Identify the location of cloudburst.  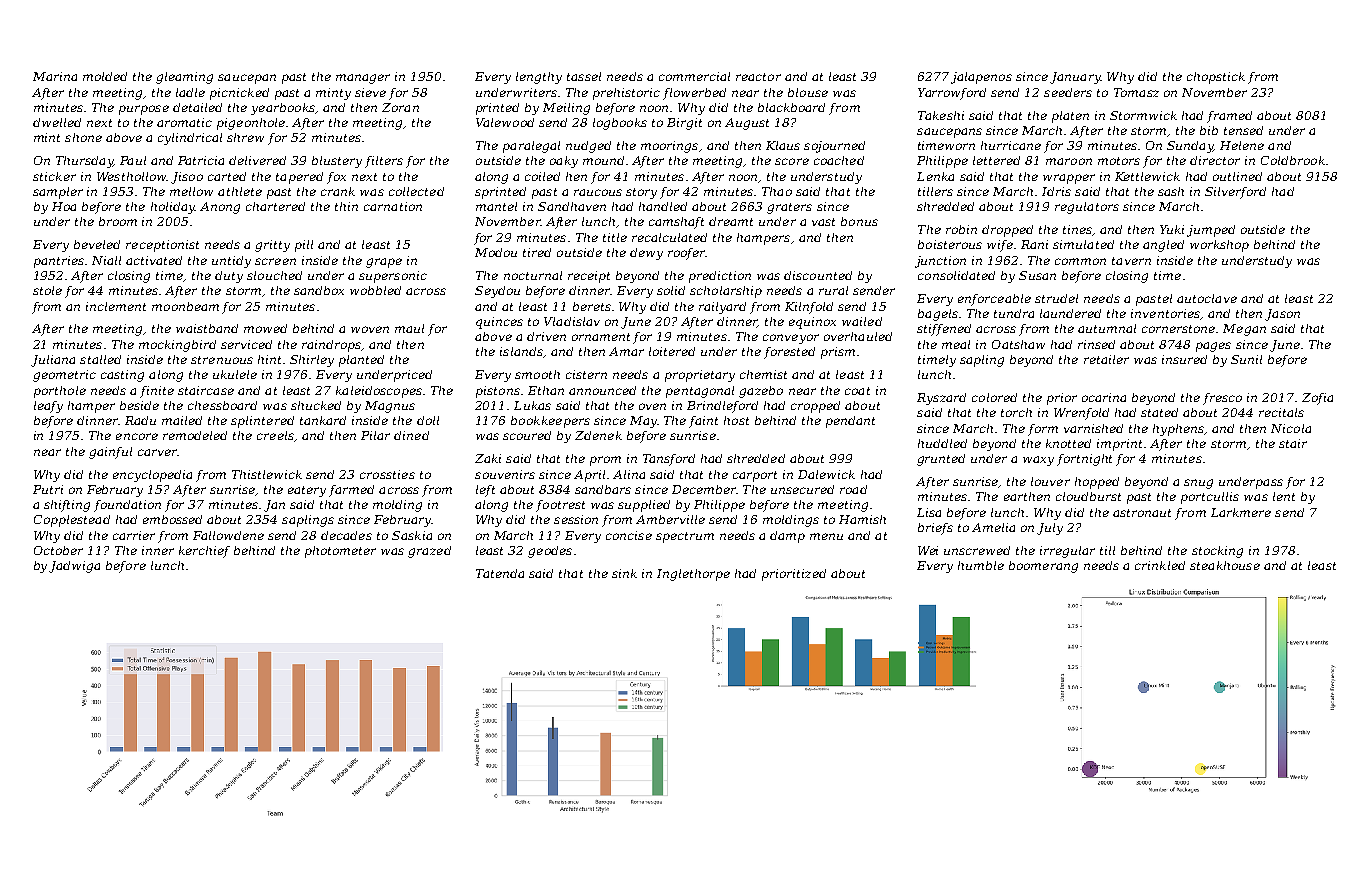
(1088, 496).
